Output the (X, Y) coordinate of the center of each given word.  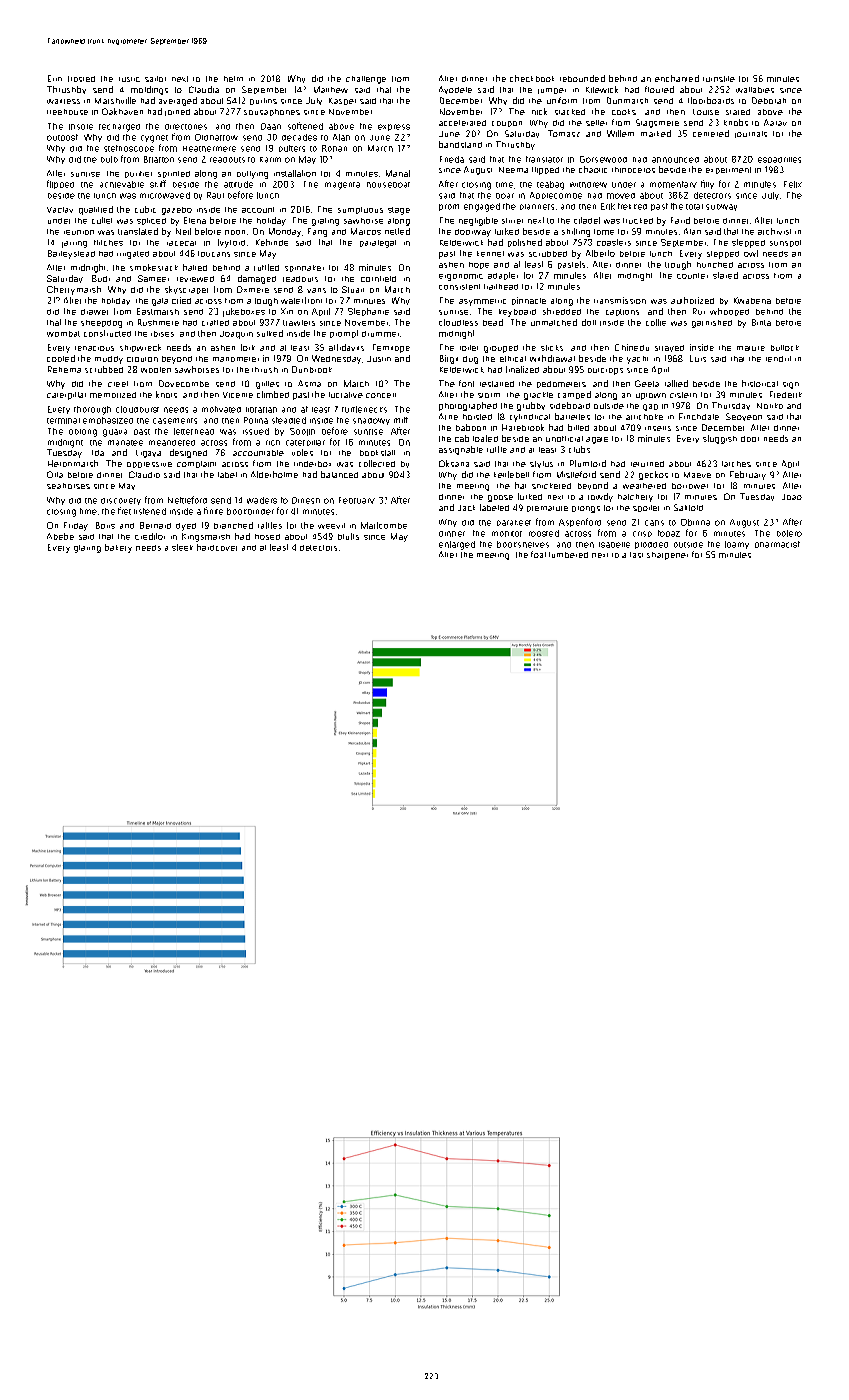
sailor (155, 79)
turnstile (719, 79)
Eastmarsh (158, 311)
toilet (469, 348)
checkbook (532, 78)
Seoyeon (744, 417)
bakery (118, 548)
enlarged (457, 545)
